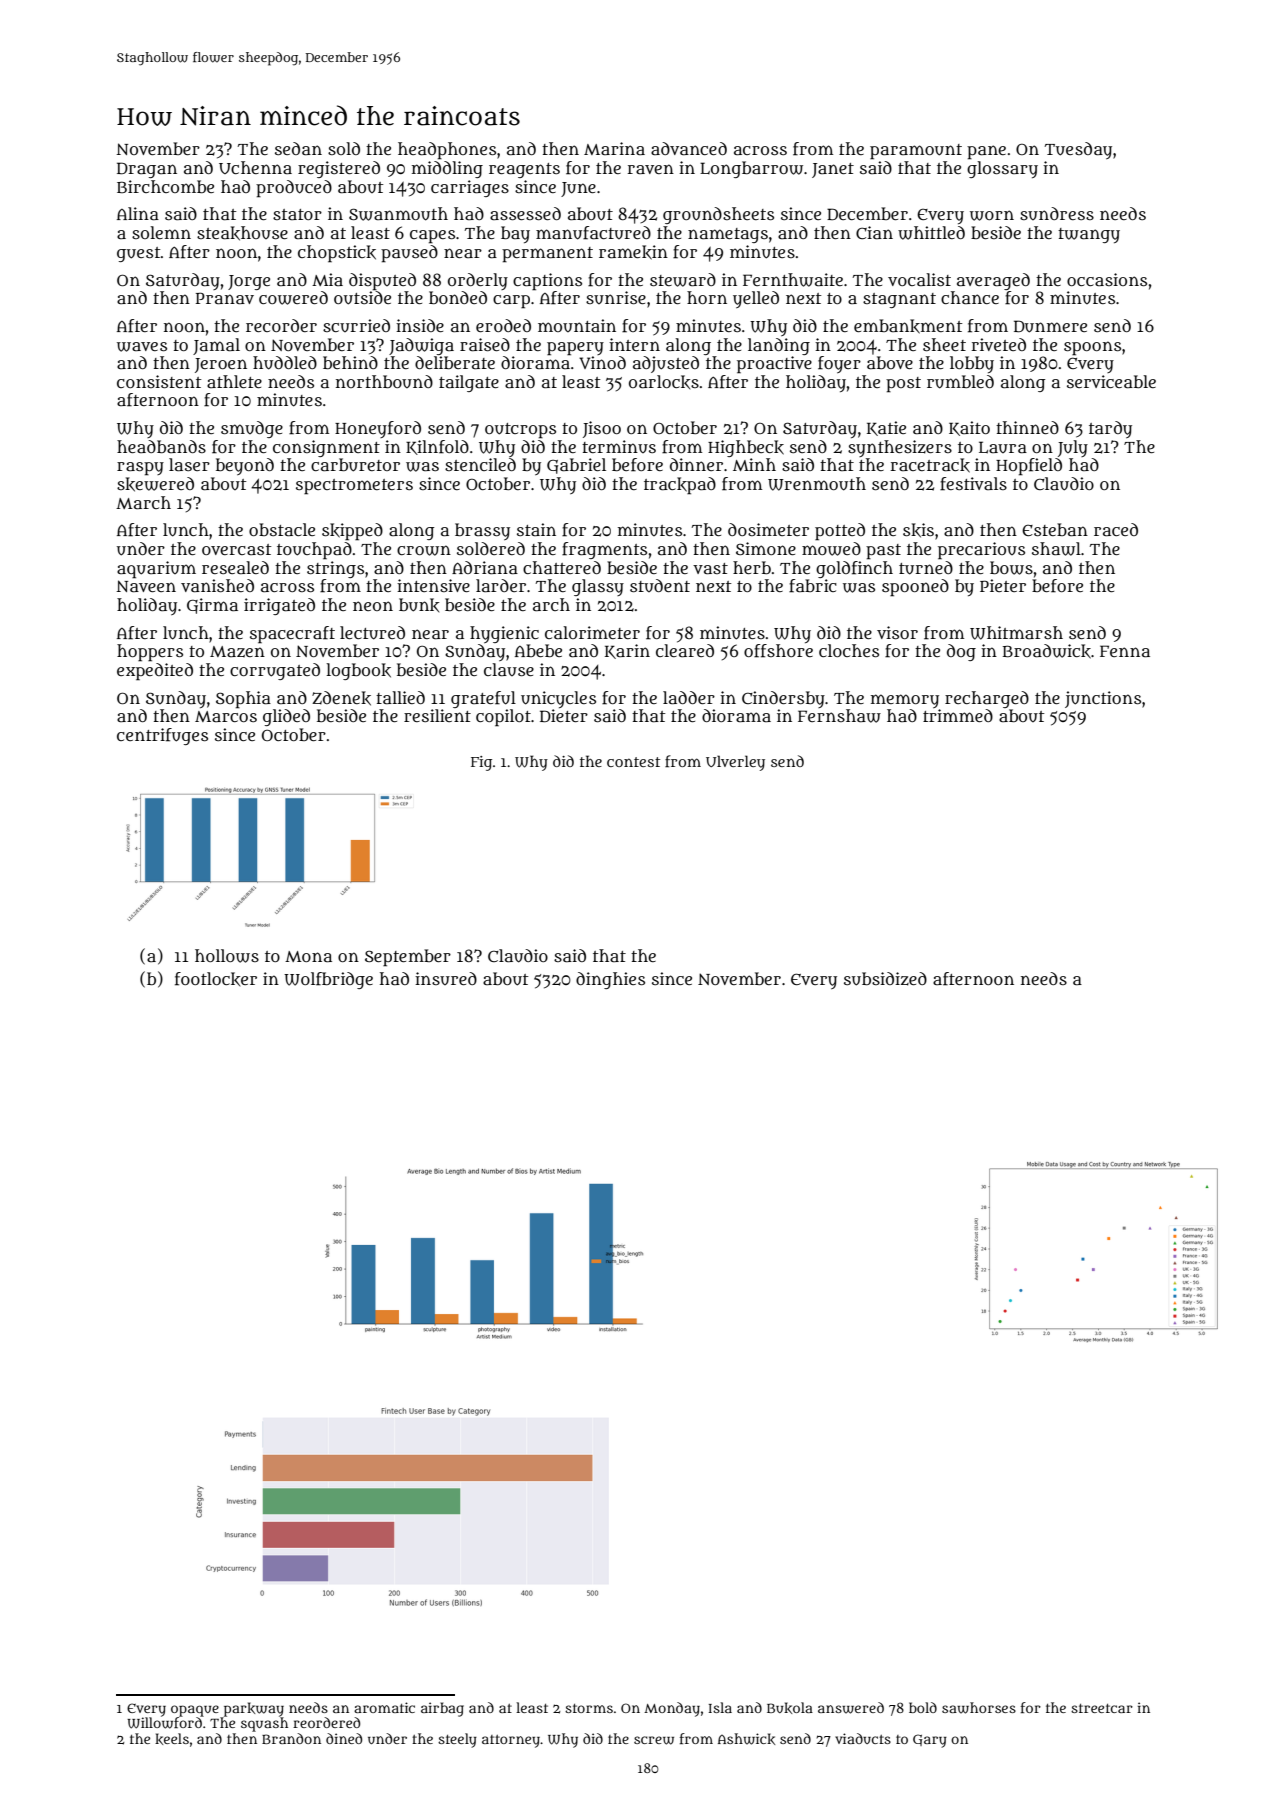 The height and width of the screenshot is (1803, 1275). I want to click on Ashwick, so click(746, 1739).
